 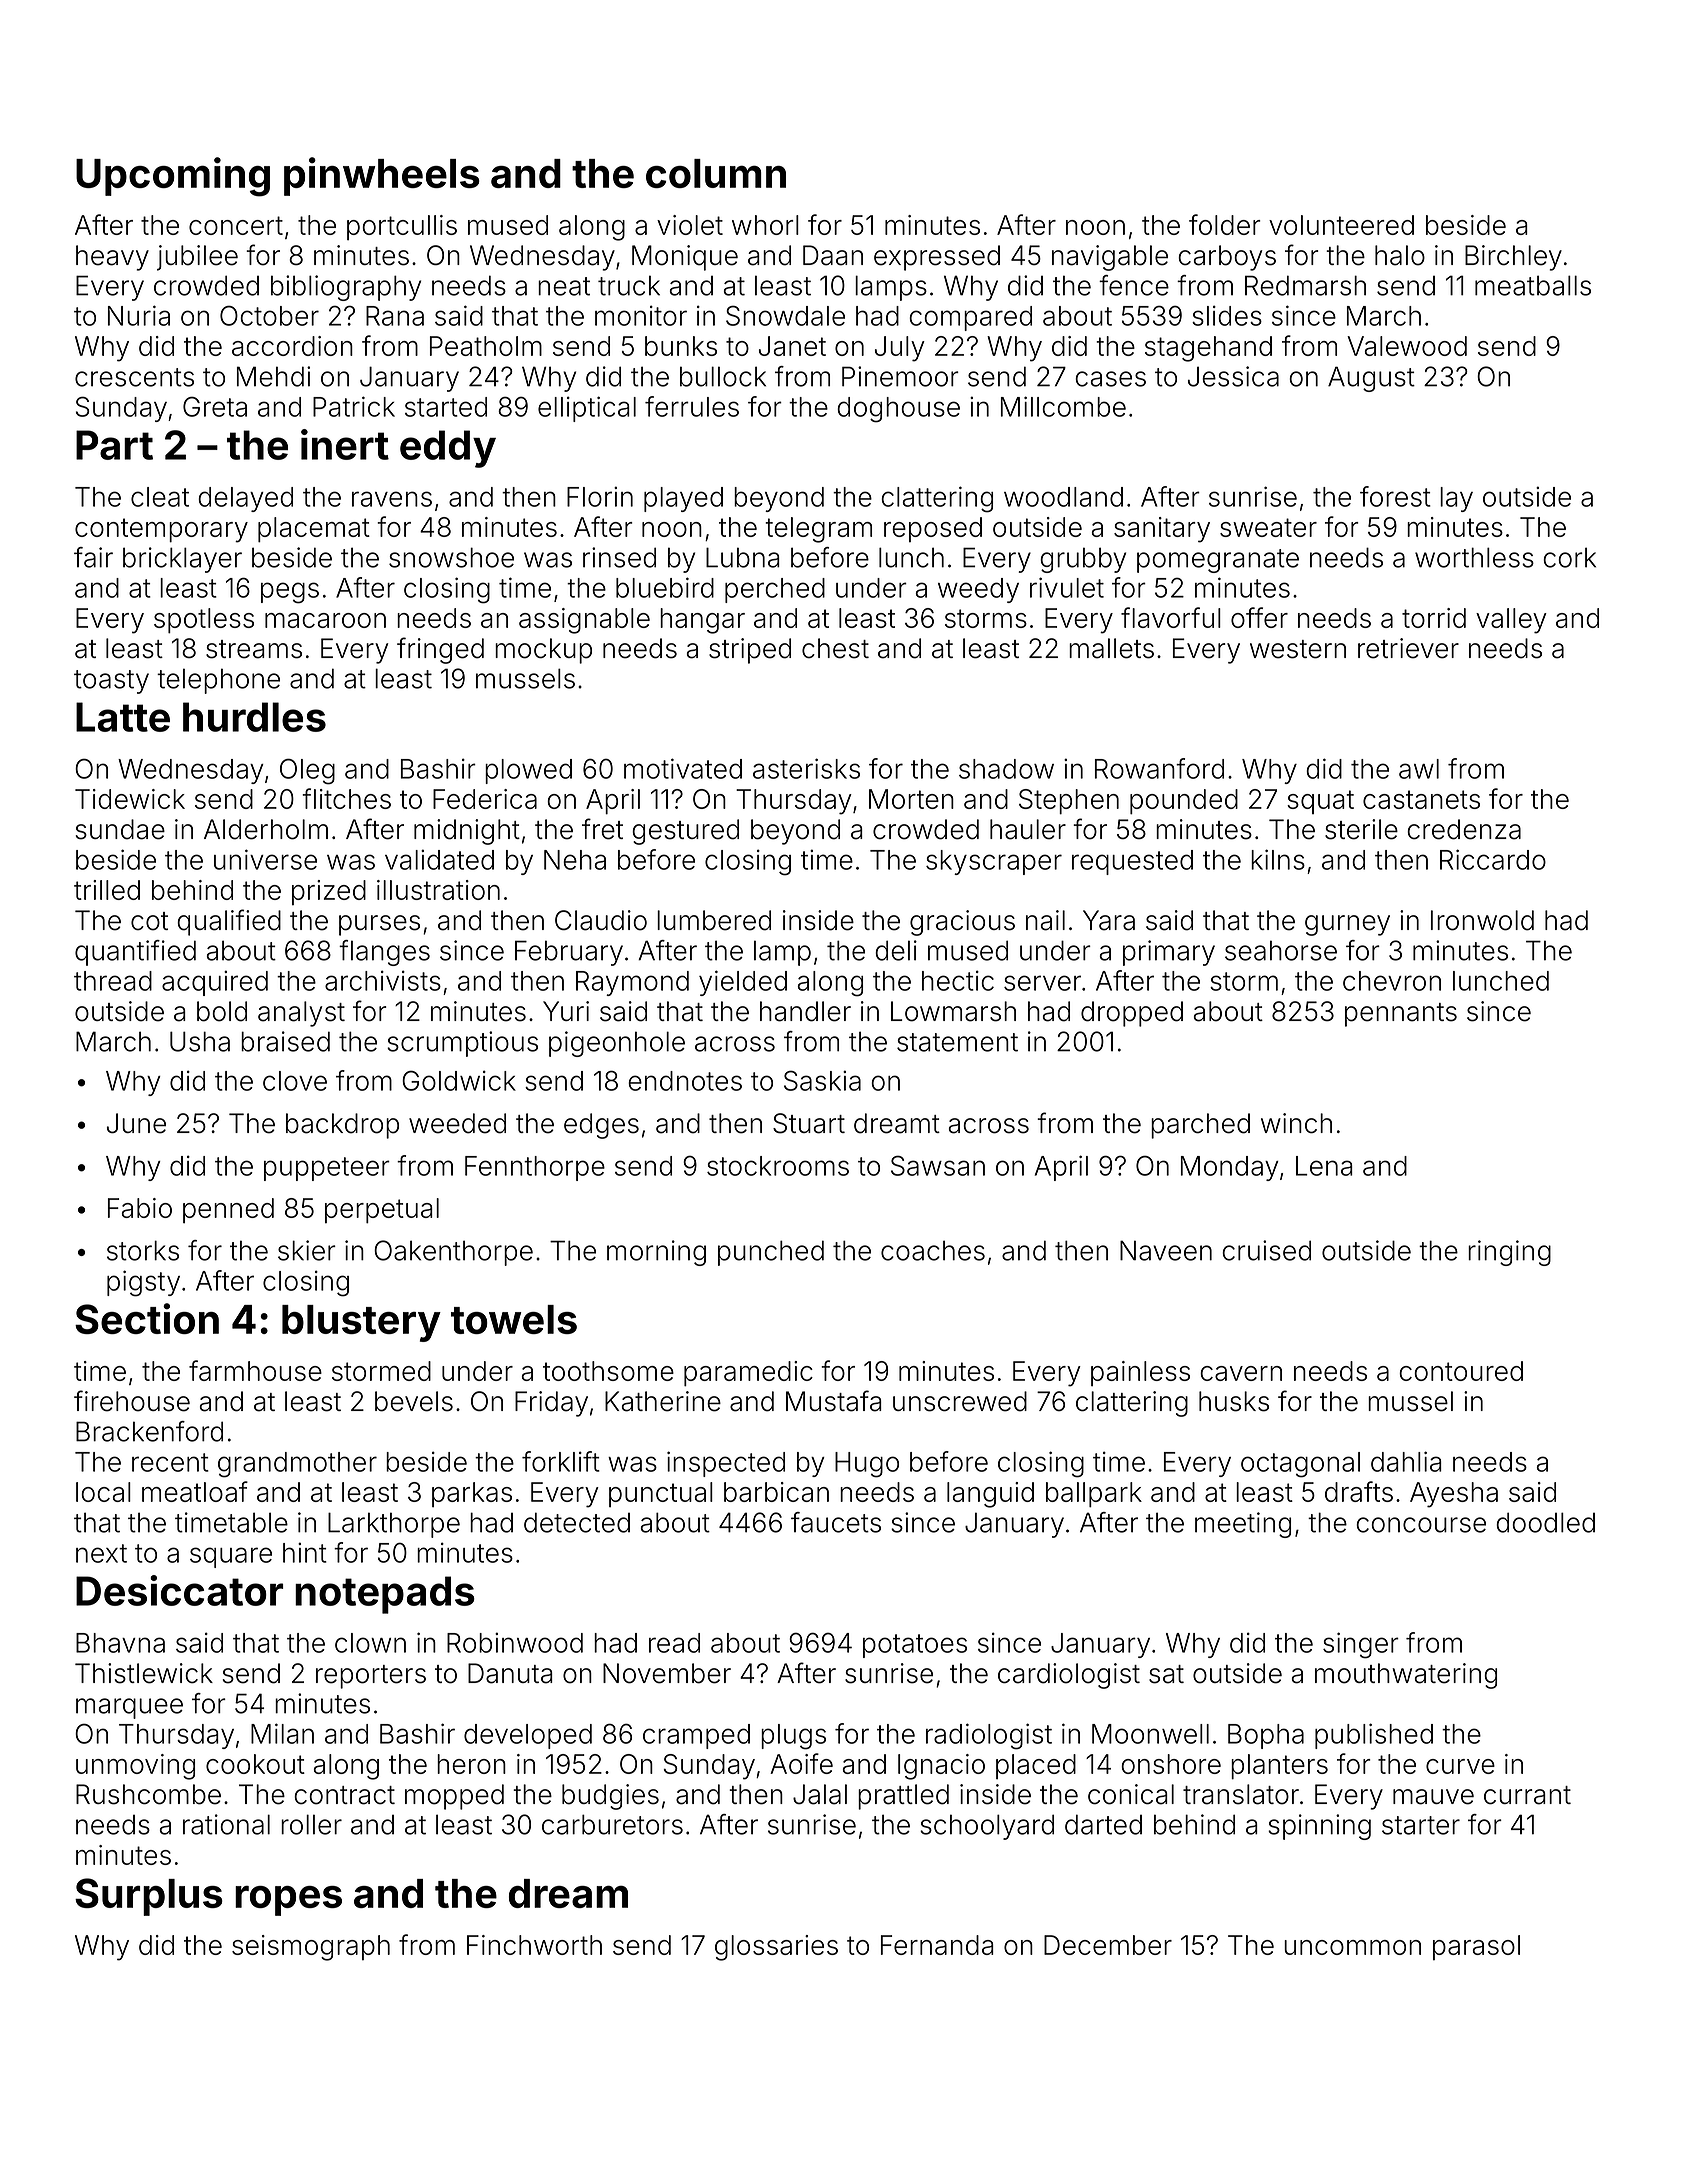 I want to click on Upcoming, so click(x=173, y=177).
